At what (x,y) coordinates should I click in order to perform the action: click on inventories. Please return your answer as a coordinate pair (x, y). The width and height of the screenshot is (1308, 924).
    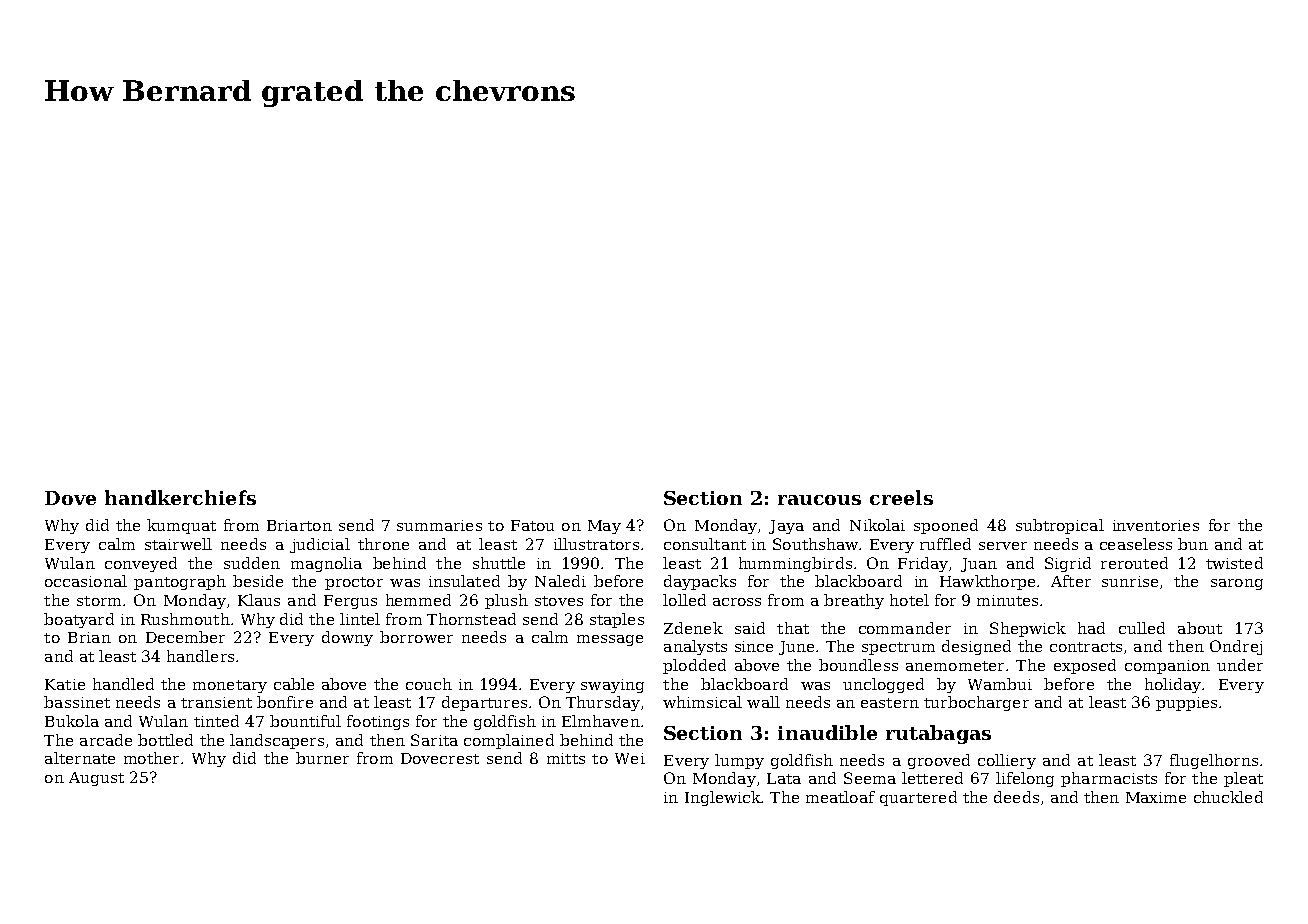
    Looking at the image, I should click on (1156, 525).
